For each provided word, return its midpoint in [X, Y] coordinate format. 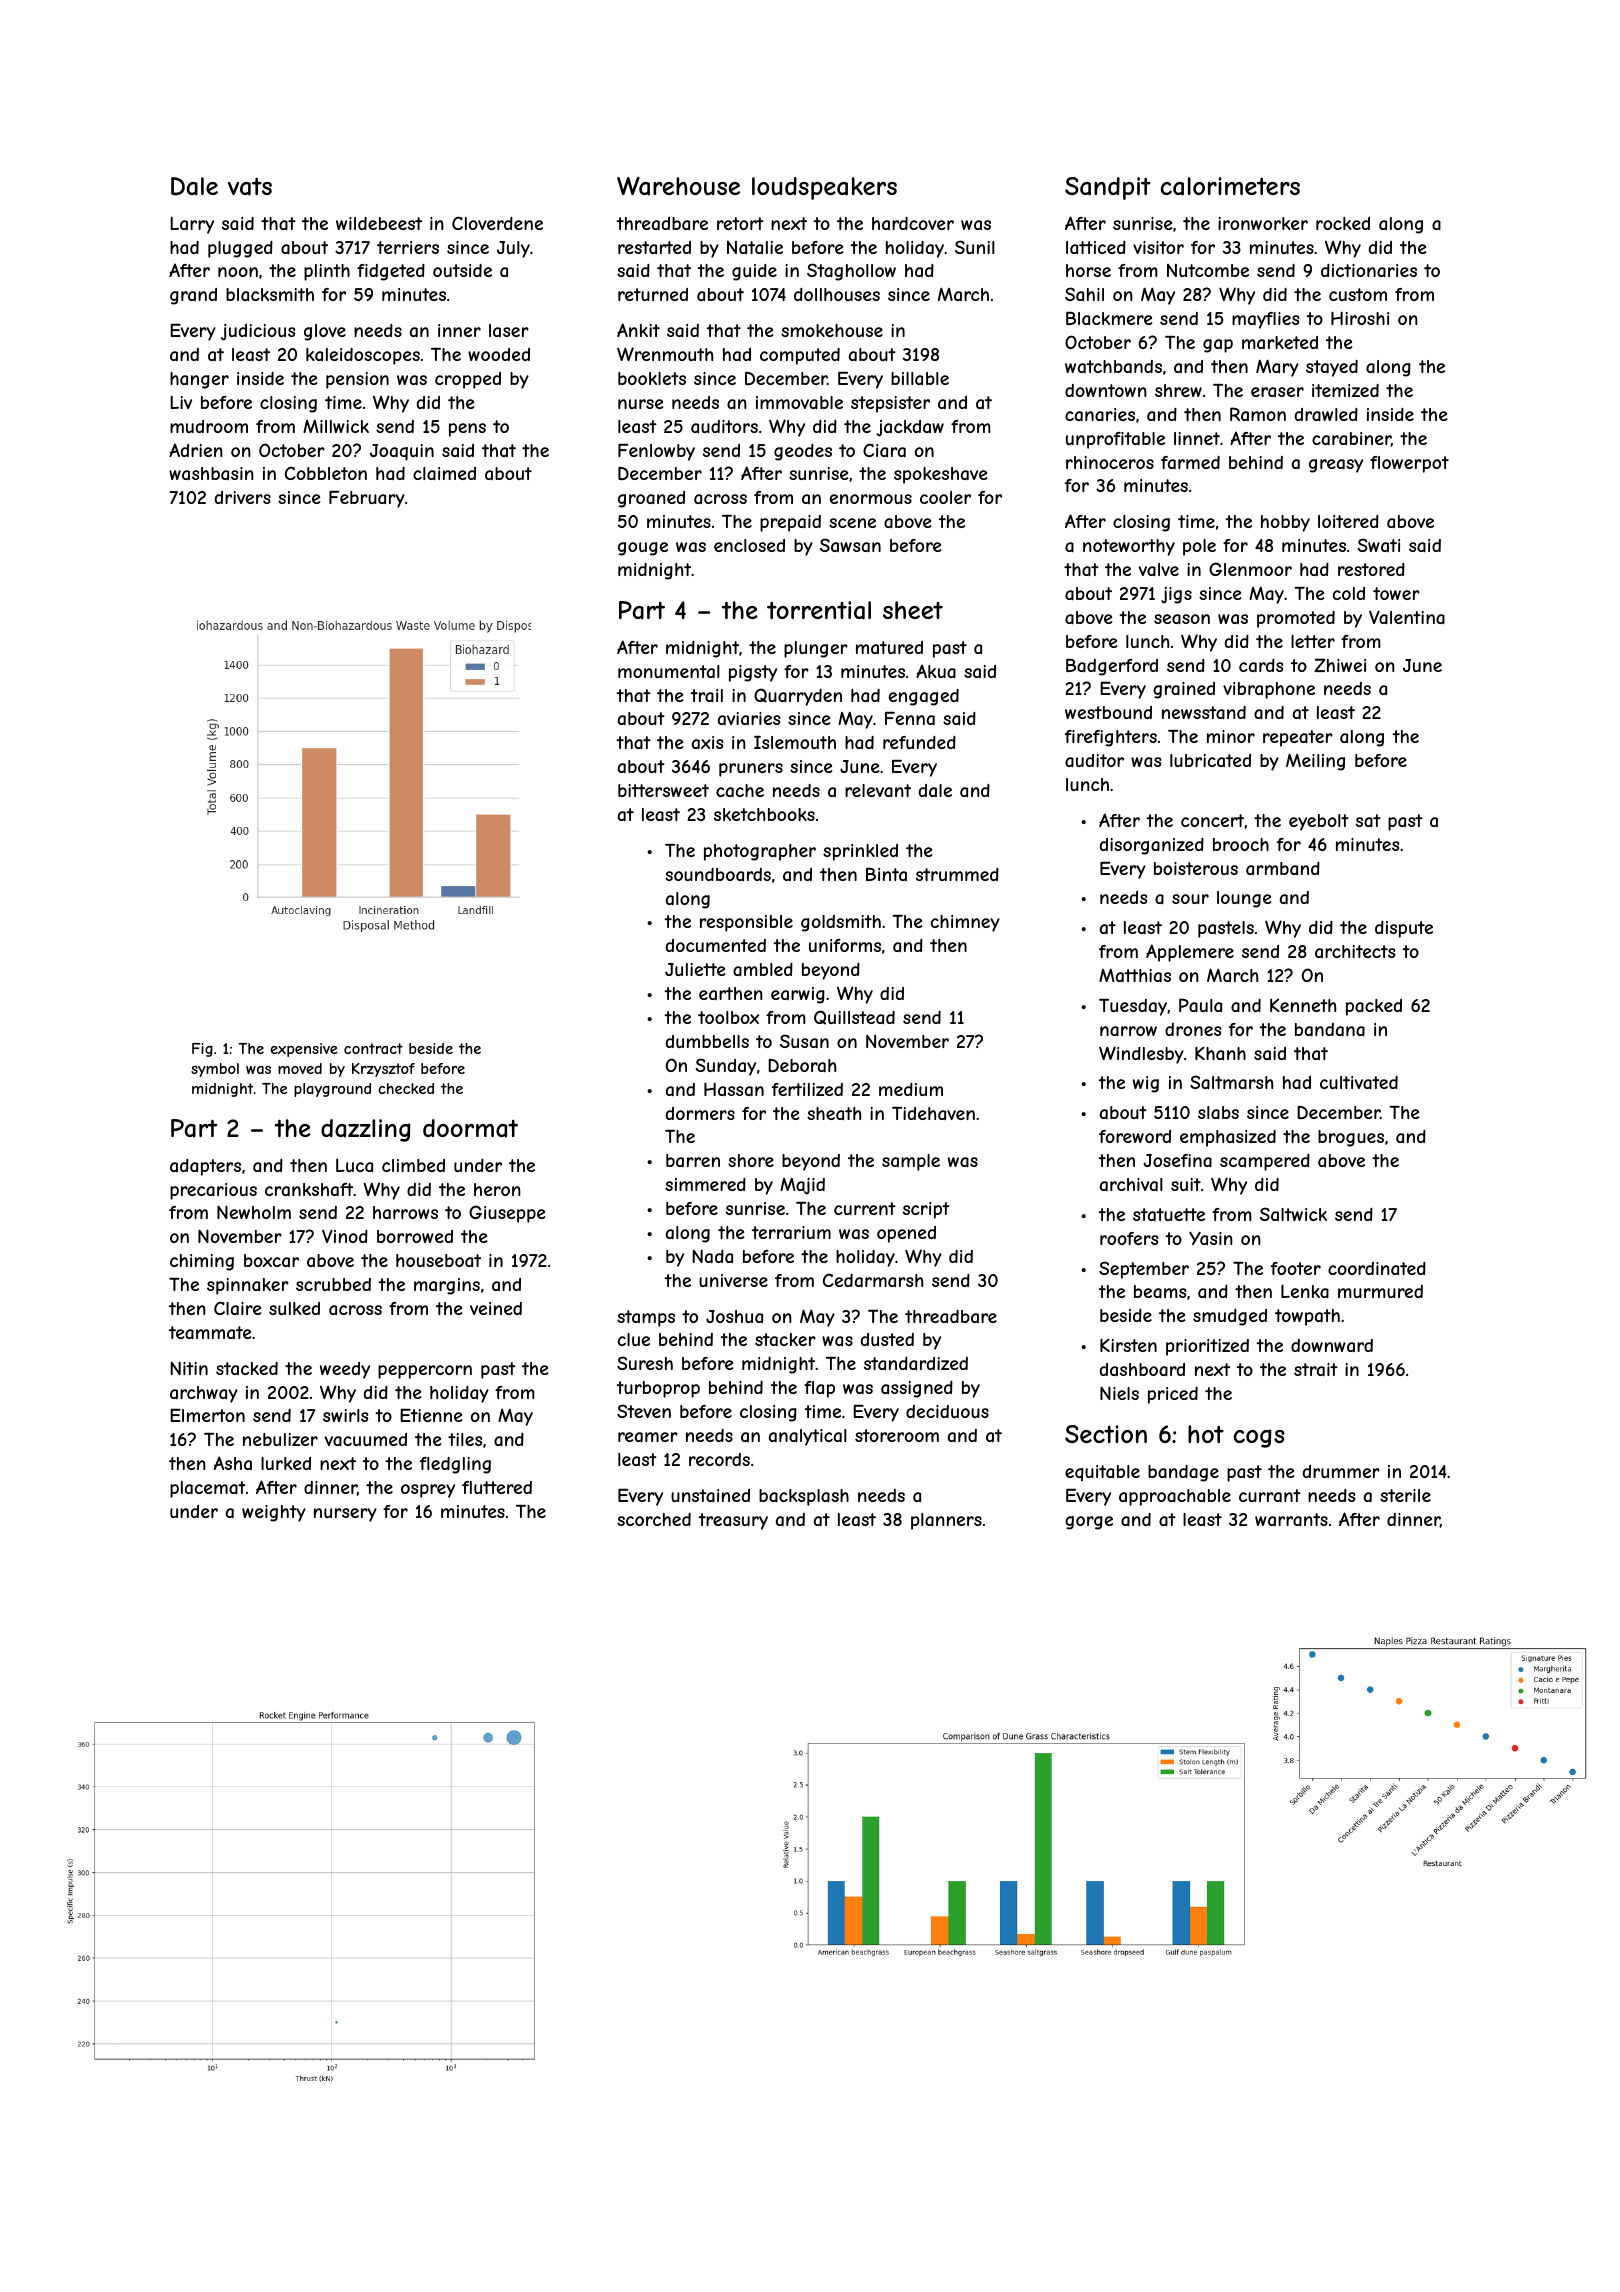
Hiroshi [1360, 318]
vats [250, 186]
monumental [669, 671]
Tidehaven [933, 1113]
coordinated [1377, 1268]
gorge [1089, 1523]
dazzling [365, 1130]
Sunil [975, 247]
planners [946, 1521]
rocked [1343, 223]
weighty [274, 1513]
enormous [871, 499]
